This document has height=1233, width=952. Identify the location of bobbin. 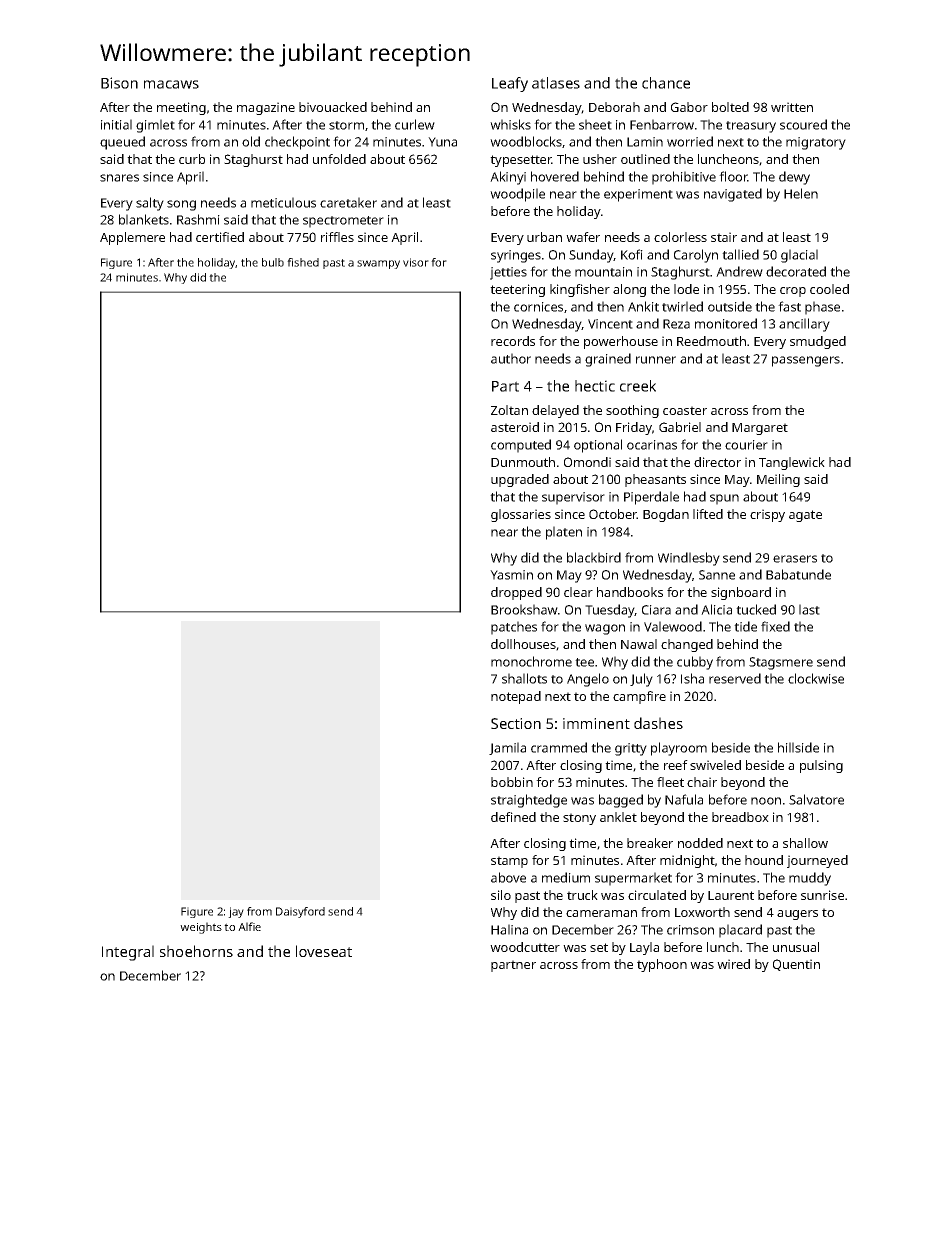
(512, 782).
